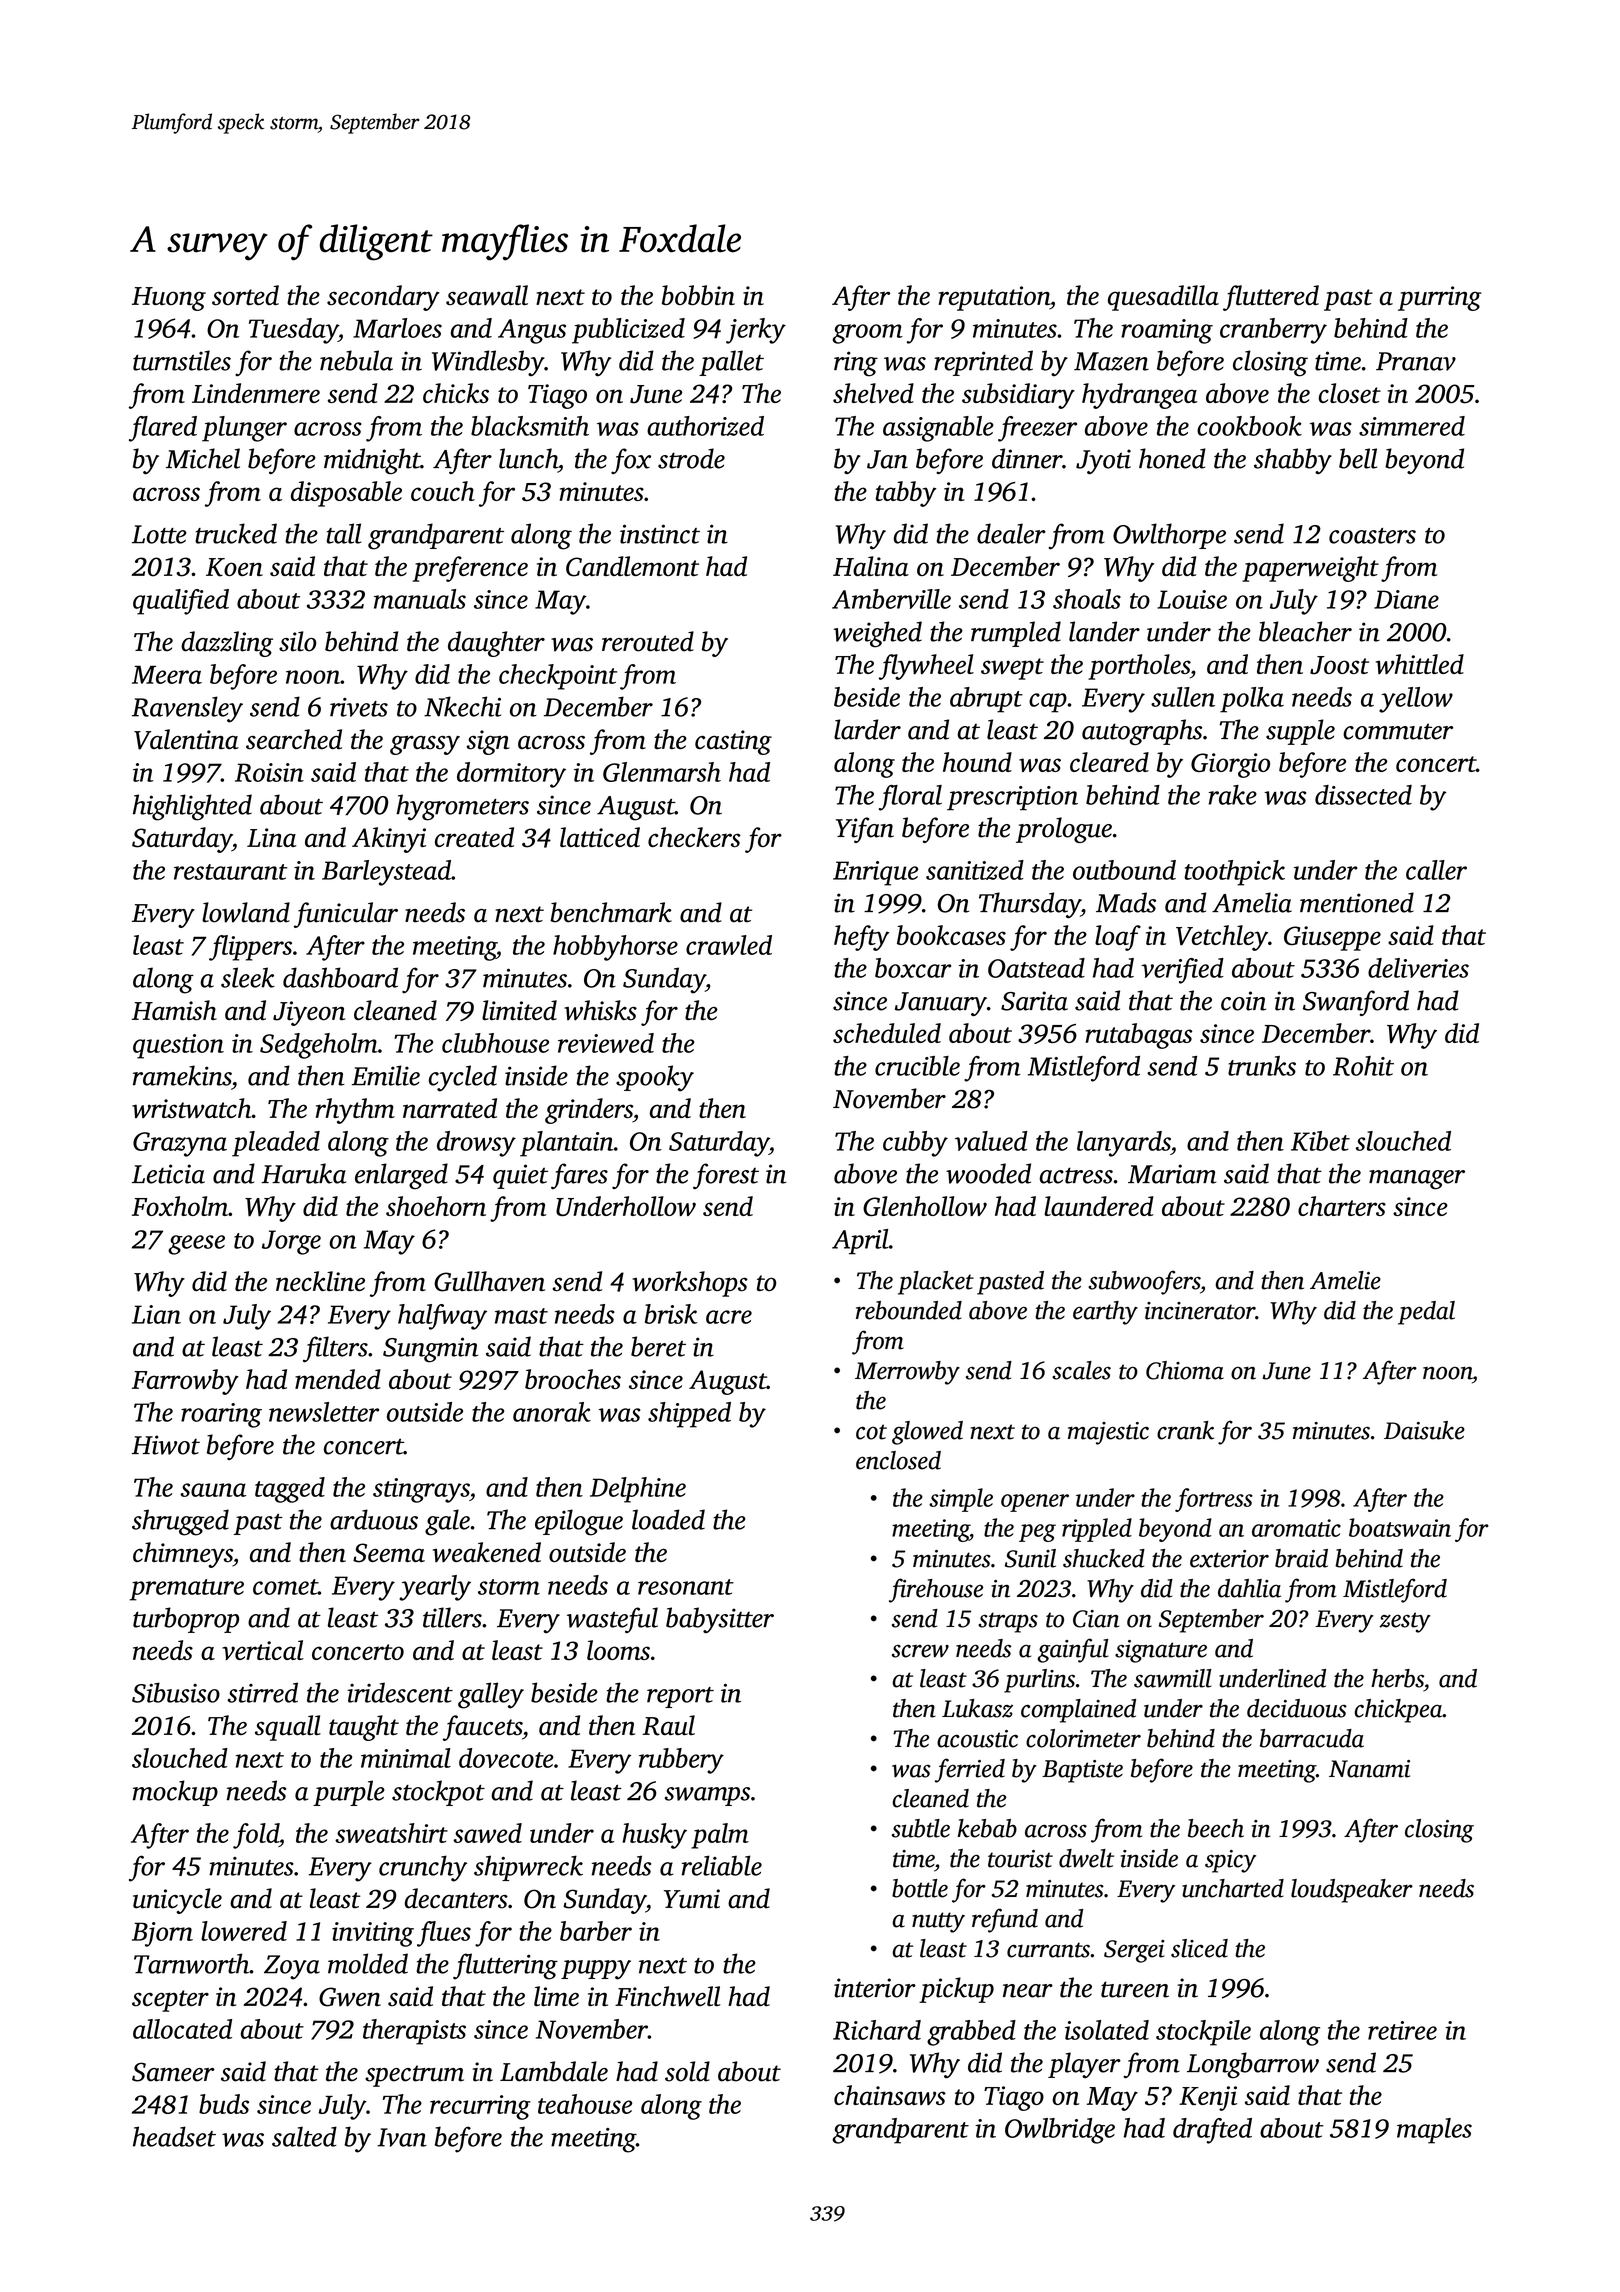 Image resolution: width=1620 pixels, height=2292 pixels. What do you see at coordinates (628, 331) in the screenshot?
I see `publicized` at bounding box center [628, 331].
